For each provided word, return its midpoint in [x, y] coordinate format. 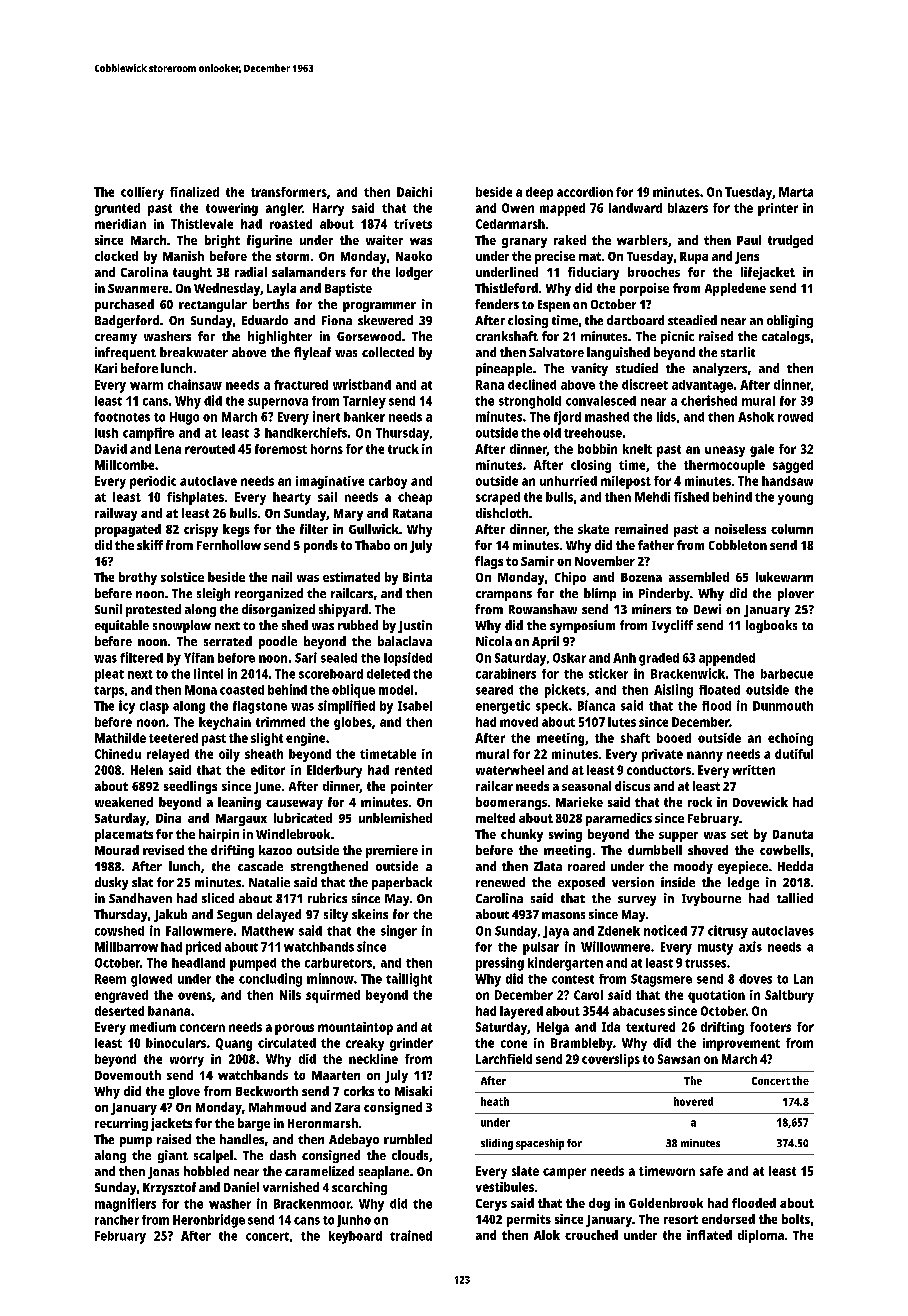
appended [727, 659]
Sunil [108, 609]
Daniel [241, 1187]
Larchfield [504, 1059]
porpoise [644, 289]
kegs [236, 530]
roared [586, 866]
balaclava [405, 641]
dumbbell [655, 850]
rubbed [358, 625]
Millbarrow [126, 946]
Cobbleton [738, 545]
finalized [194, 192]
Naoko [414, 256]
